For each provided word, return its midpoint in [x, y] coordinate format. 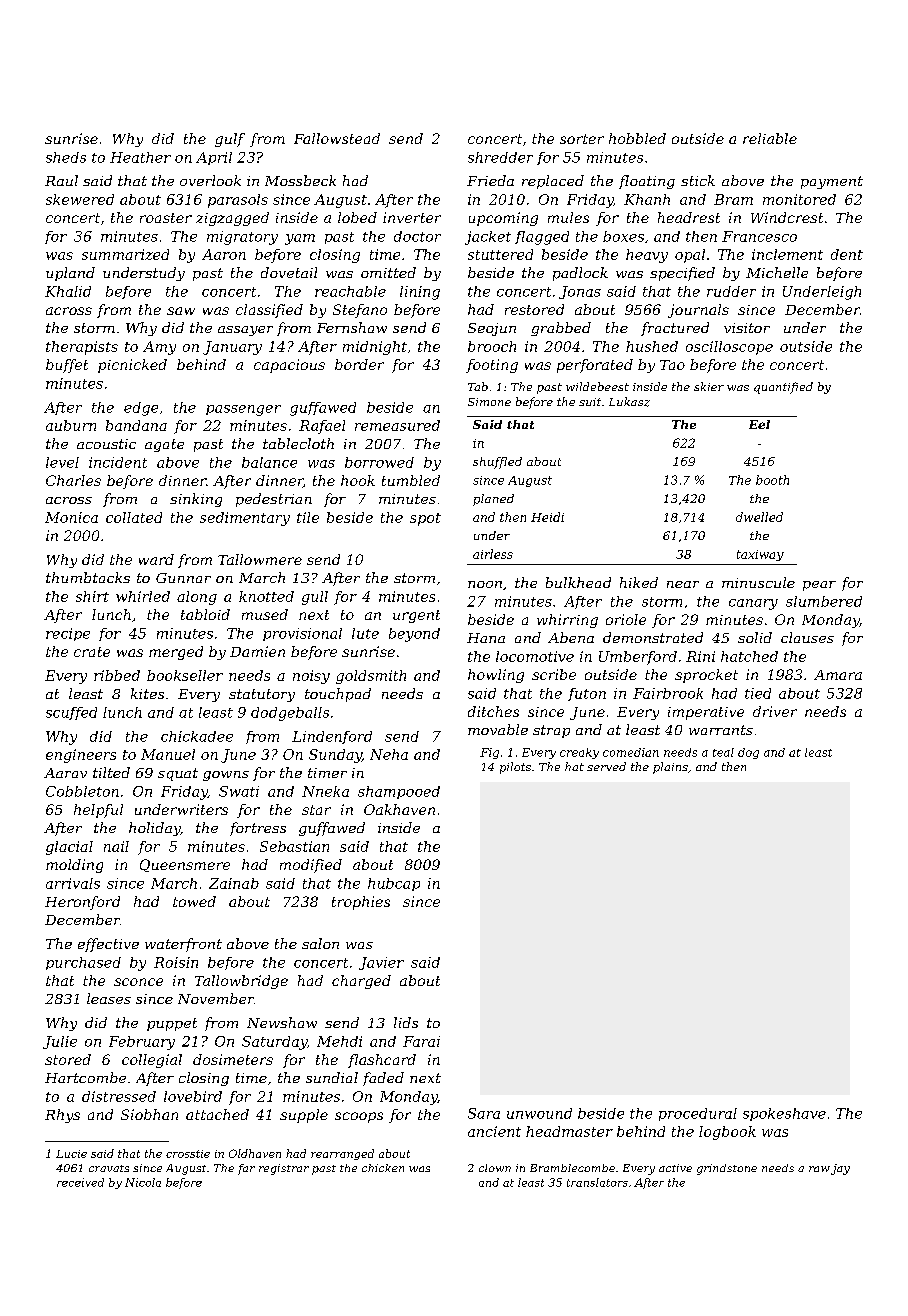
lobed [357, 217]
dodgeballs [290, 714]
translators [597, 1182]
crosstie [188, 1154]
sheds [66, 157]
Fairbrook [668, 693]
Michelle [777, 272]
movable [498, 729]
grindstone [727, 1169]
